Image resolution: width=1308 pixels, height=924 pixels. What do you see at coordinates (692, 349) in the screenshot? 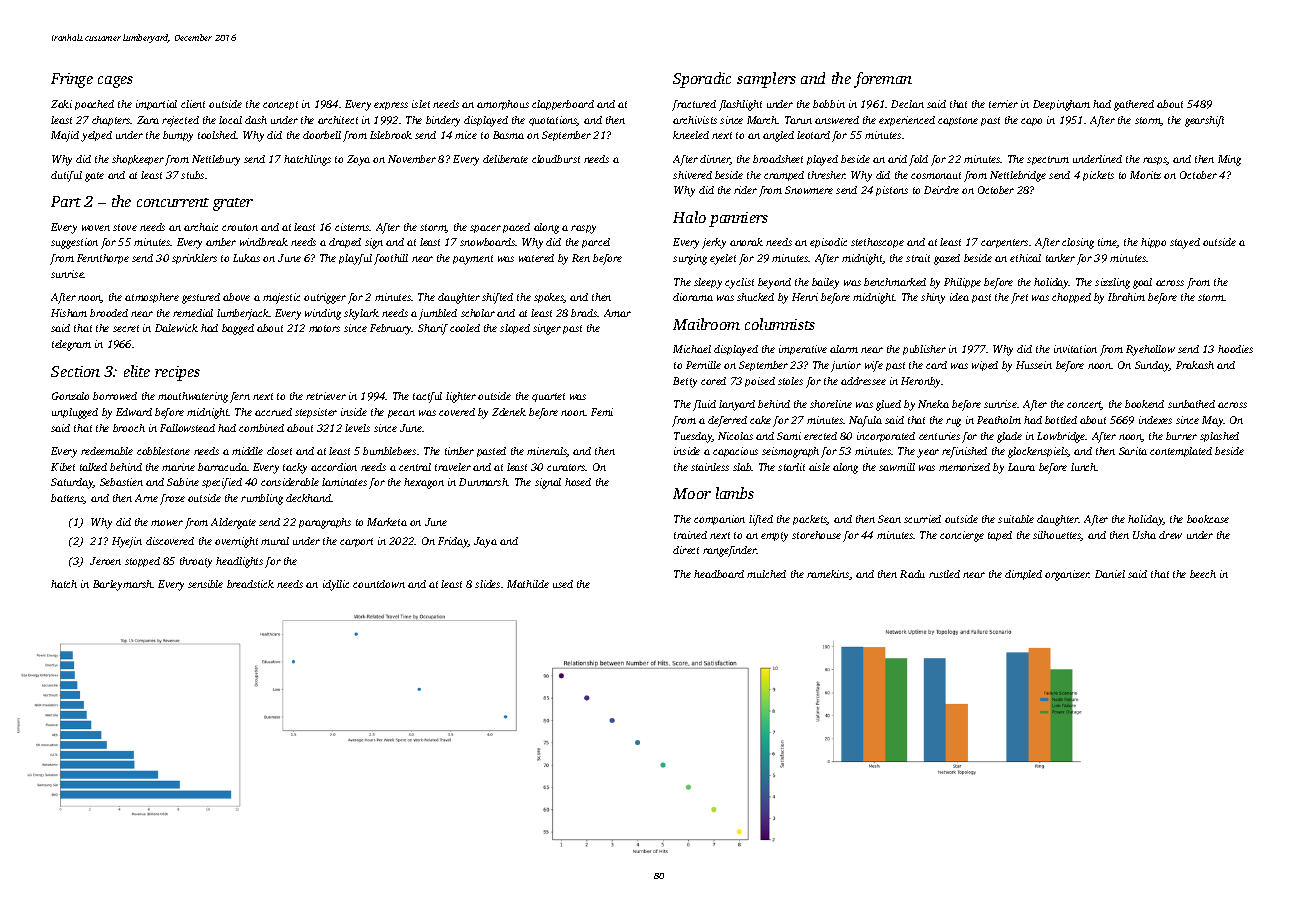
I see `Michael` at bounding box center [692, 349].
